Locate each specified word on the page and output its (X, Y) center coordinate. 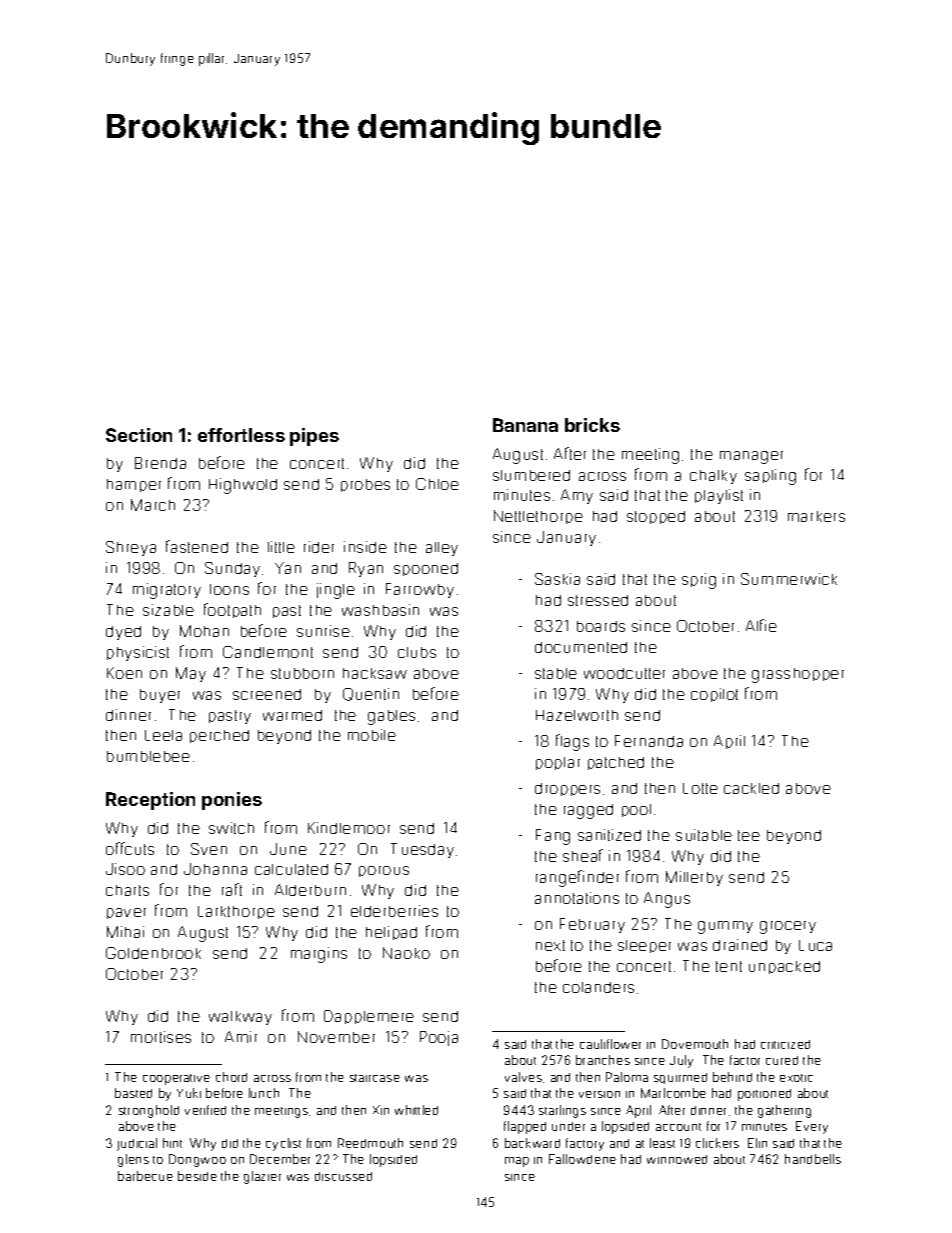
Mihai (125, 932)
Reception (150, 801)
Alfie (761, 625)
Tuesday (422, 850)
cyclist (283, 1144)
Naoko (406, 953)
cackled (751, 788)
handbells (813, 1159)
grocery (788, 927)
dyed (123, 633)
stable (556, 673)
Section (139, 435)
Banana (525, 425)
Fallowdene (582, 1159)
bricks (592, 425)
